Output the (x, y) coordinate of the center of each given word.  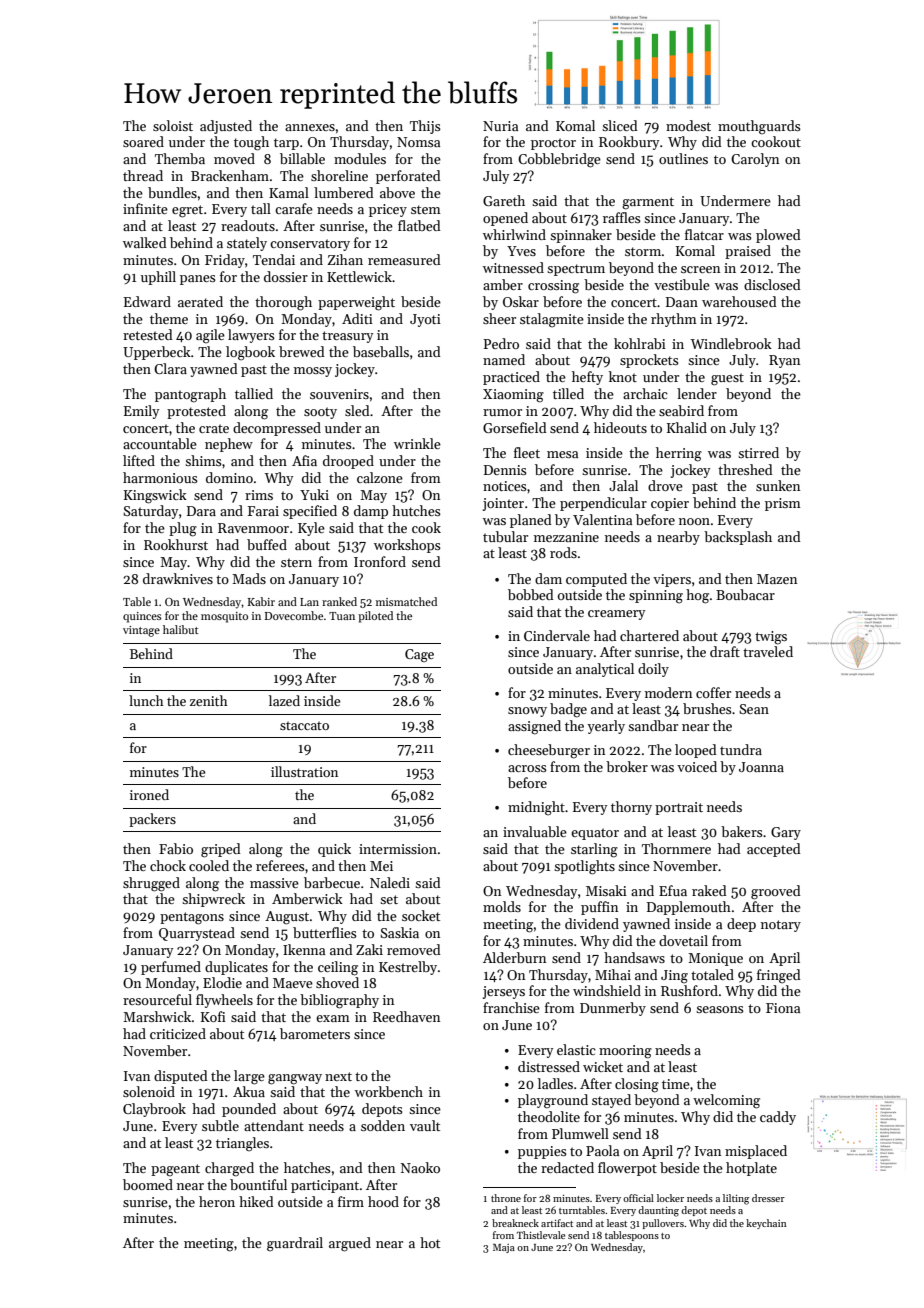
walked (145, 242)
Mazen (777, 579)
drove (665, 485)
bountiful (258, 1184)
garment (648, 203)
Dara (201, 511)
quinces (142, 617)
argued (350, 1244)
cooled (209, 865)
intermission (398, 849)
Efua (673, 890)
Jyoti (425, 320)
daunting (658, 1211)
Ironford (380, 561)
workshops (407, 546)
